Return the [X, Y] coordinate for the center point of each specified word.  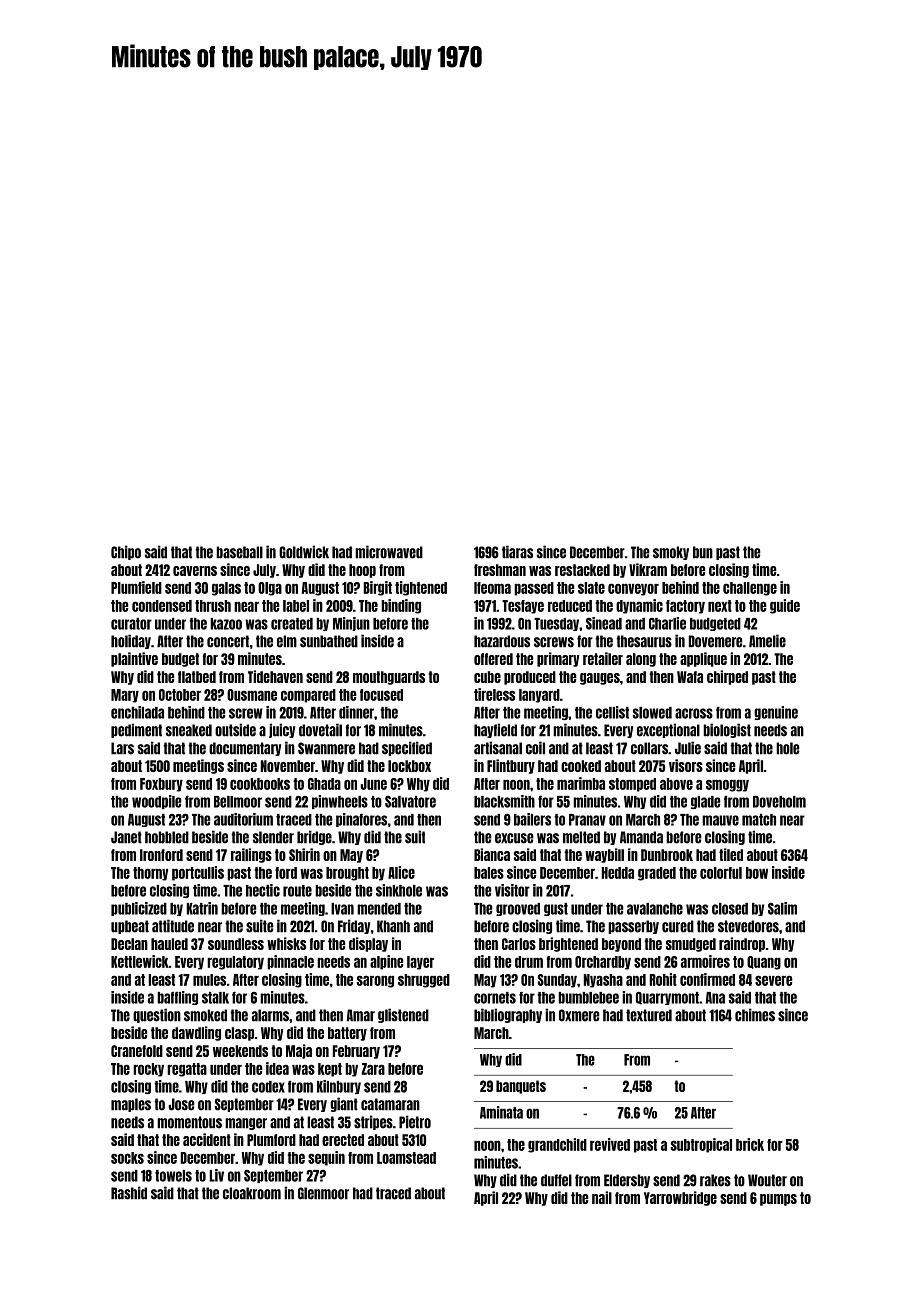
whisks [286, 943]
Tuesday [556, 624]
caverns [195, 571]
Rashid [129, 1193]
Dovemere [715, 641]
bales [489, 873]
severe [773, 980]
